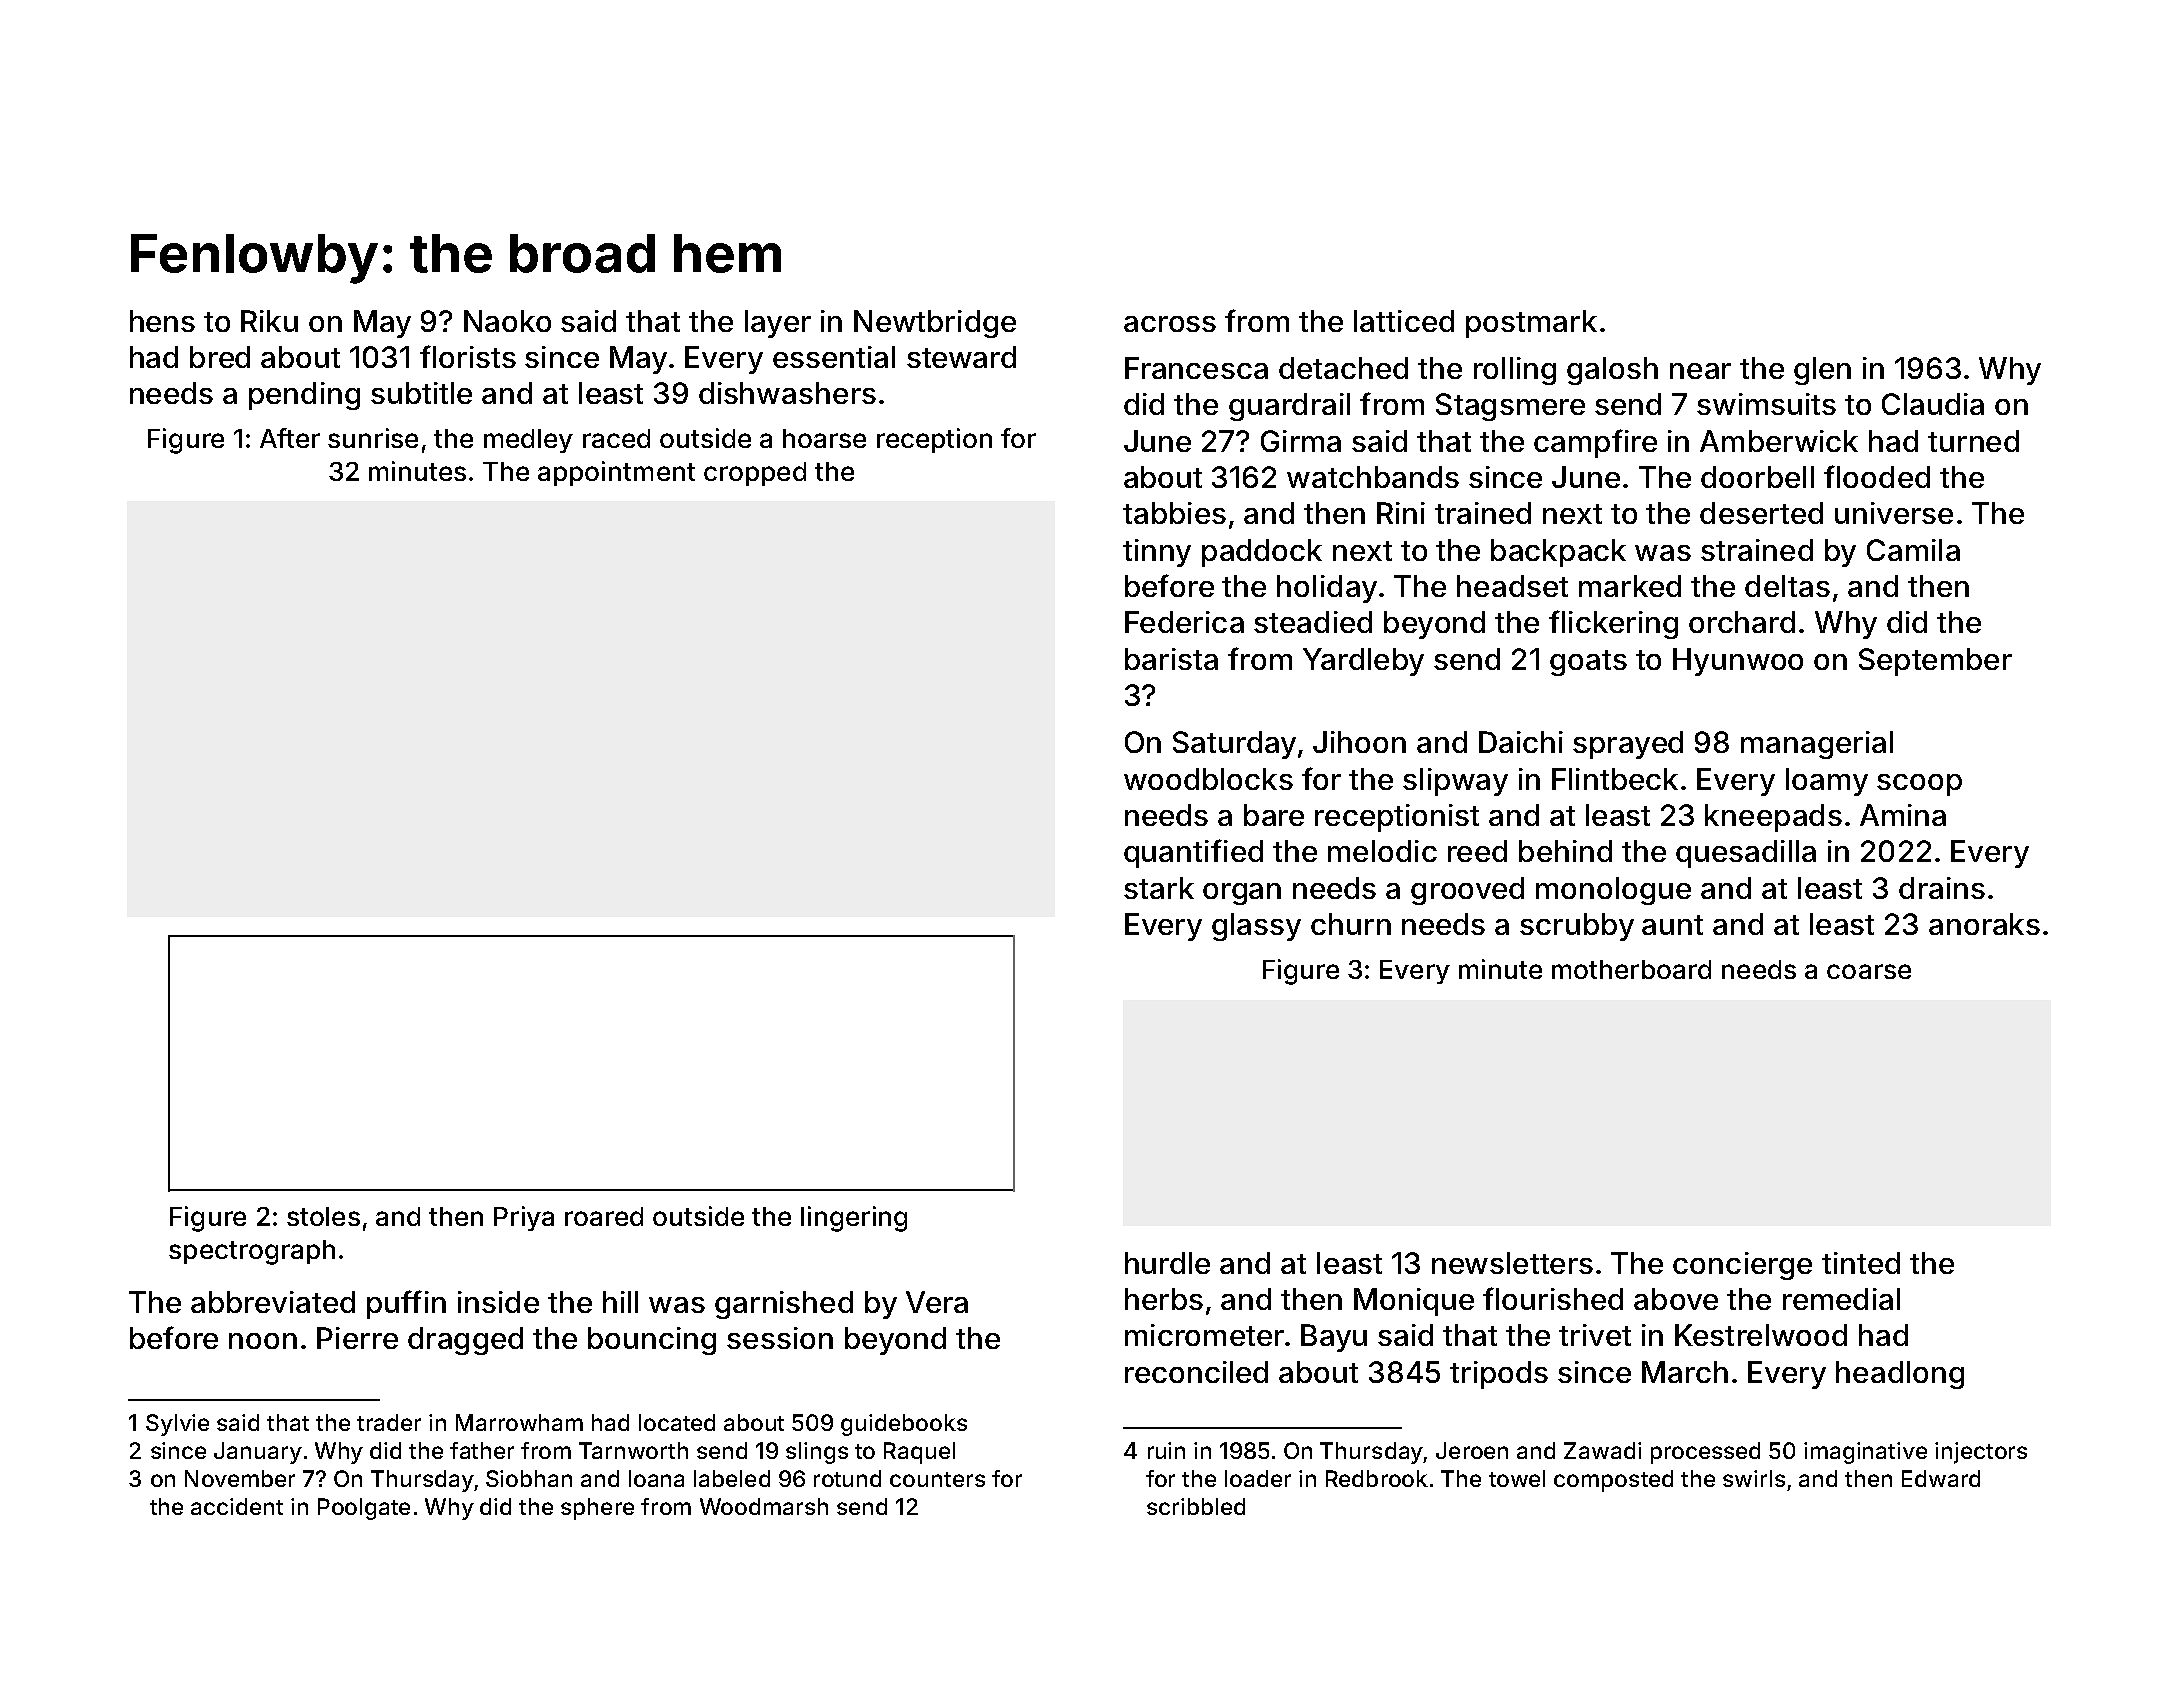  I want to click on organ, so click(1242, 894).
